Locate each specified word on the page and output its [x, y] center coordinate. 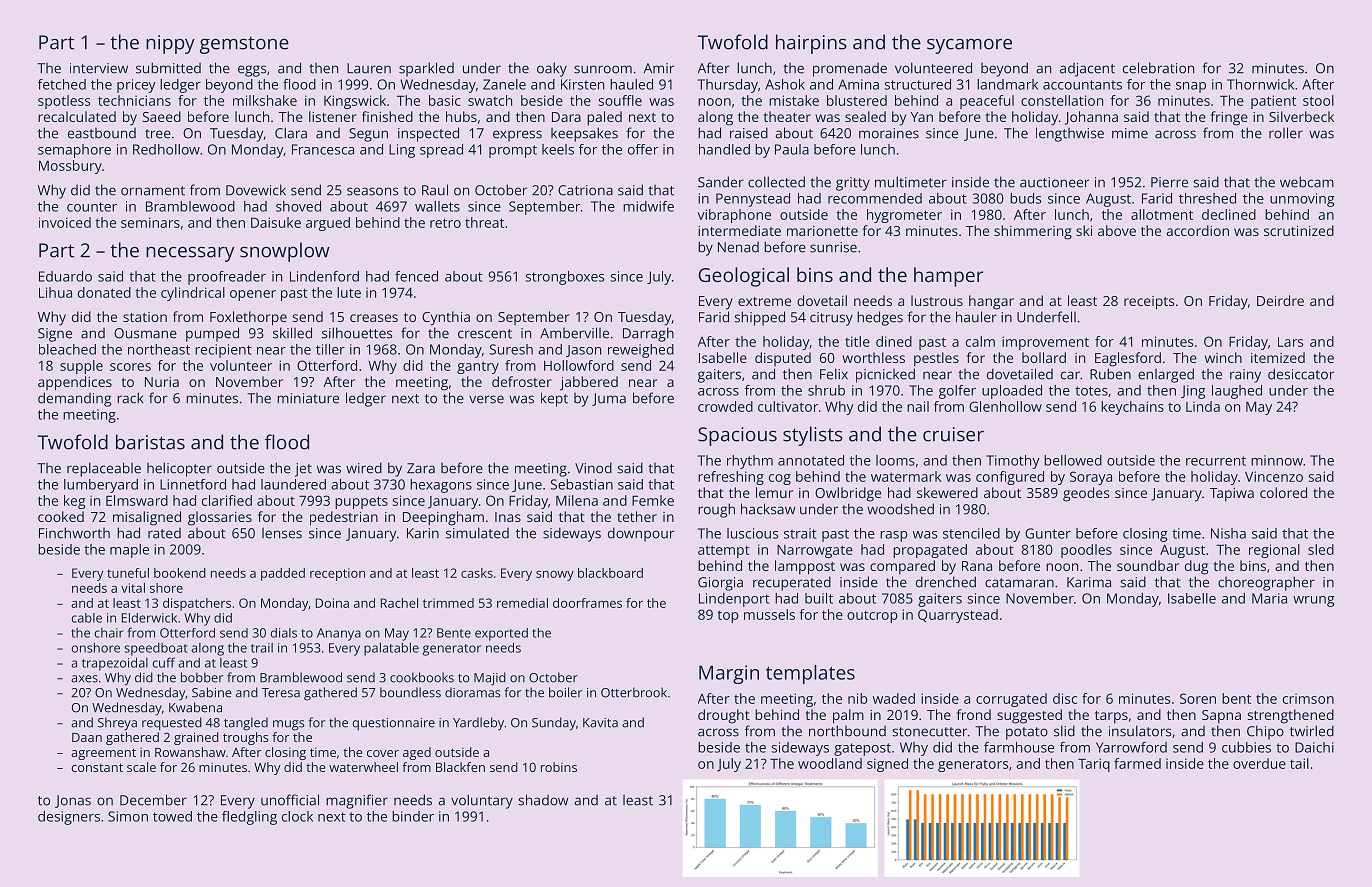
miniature [308, 398]
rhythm [750, 462]
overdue [1259, 763]
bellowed [1073, 460]
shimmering [1033, 232]
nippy [170, 44]
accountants [1082, 85]
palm [848, 716]
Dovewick [256, 190]
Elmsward [137, 500]
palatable [391, 649]
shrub [826, 390]
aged [417, 753]
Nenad [738, 247]
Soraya [1091, 478]
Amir [659, 68]
